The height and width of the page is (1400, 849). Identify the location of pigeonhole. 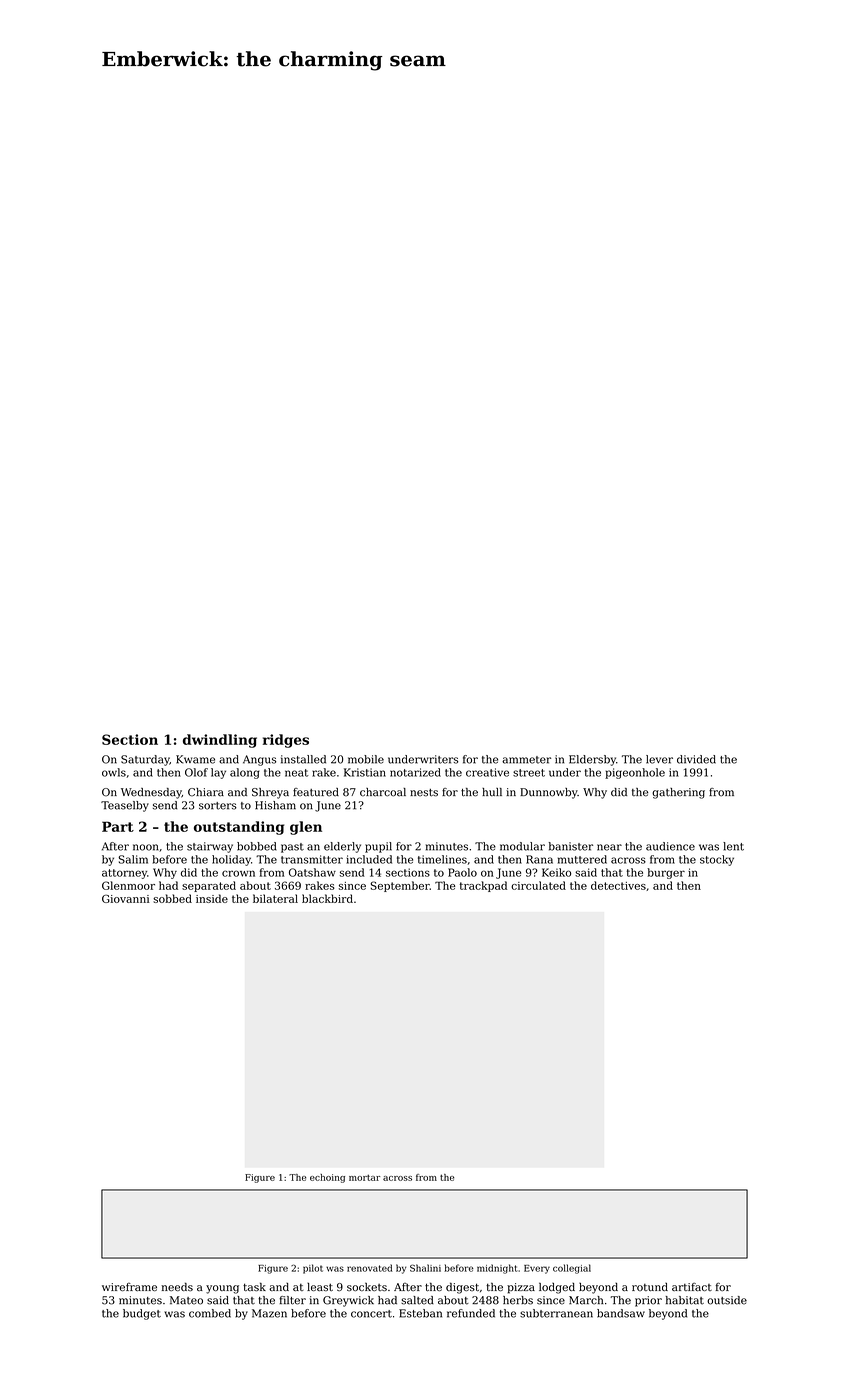
(635, 773).
